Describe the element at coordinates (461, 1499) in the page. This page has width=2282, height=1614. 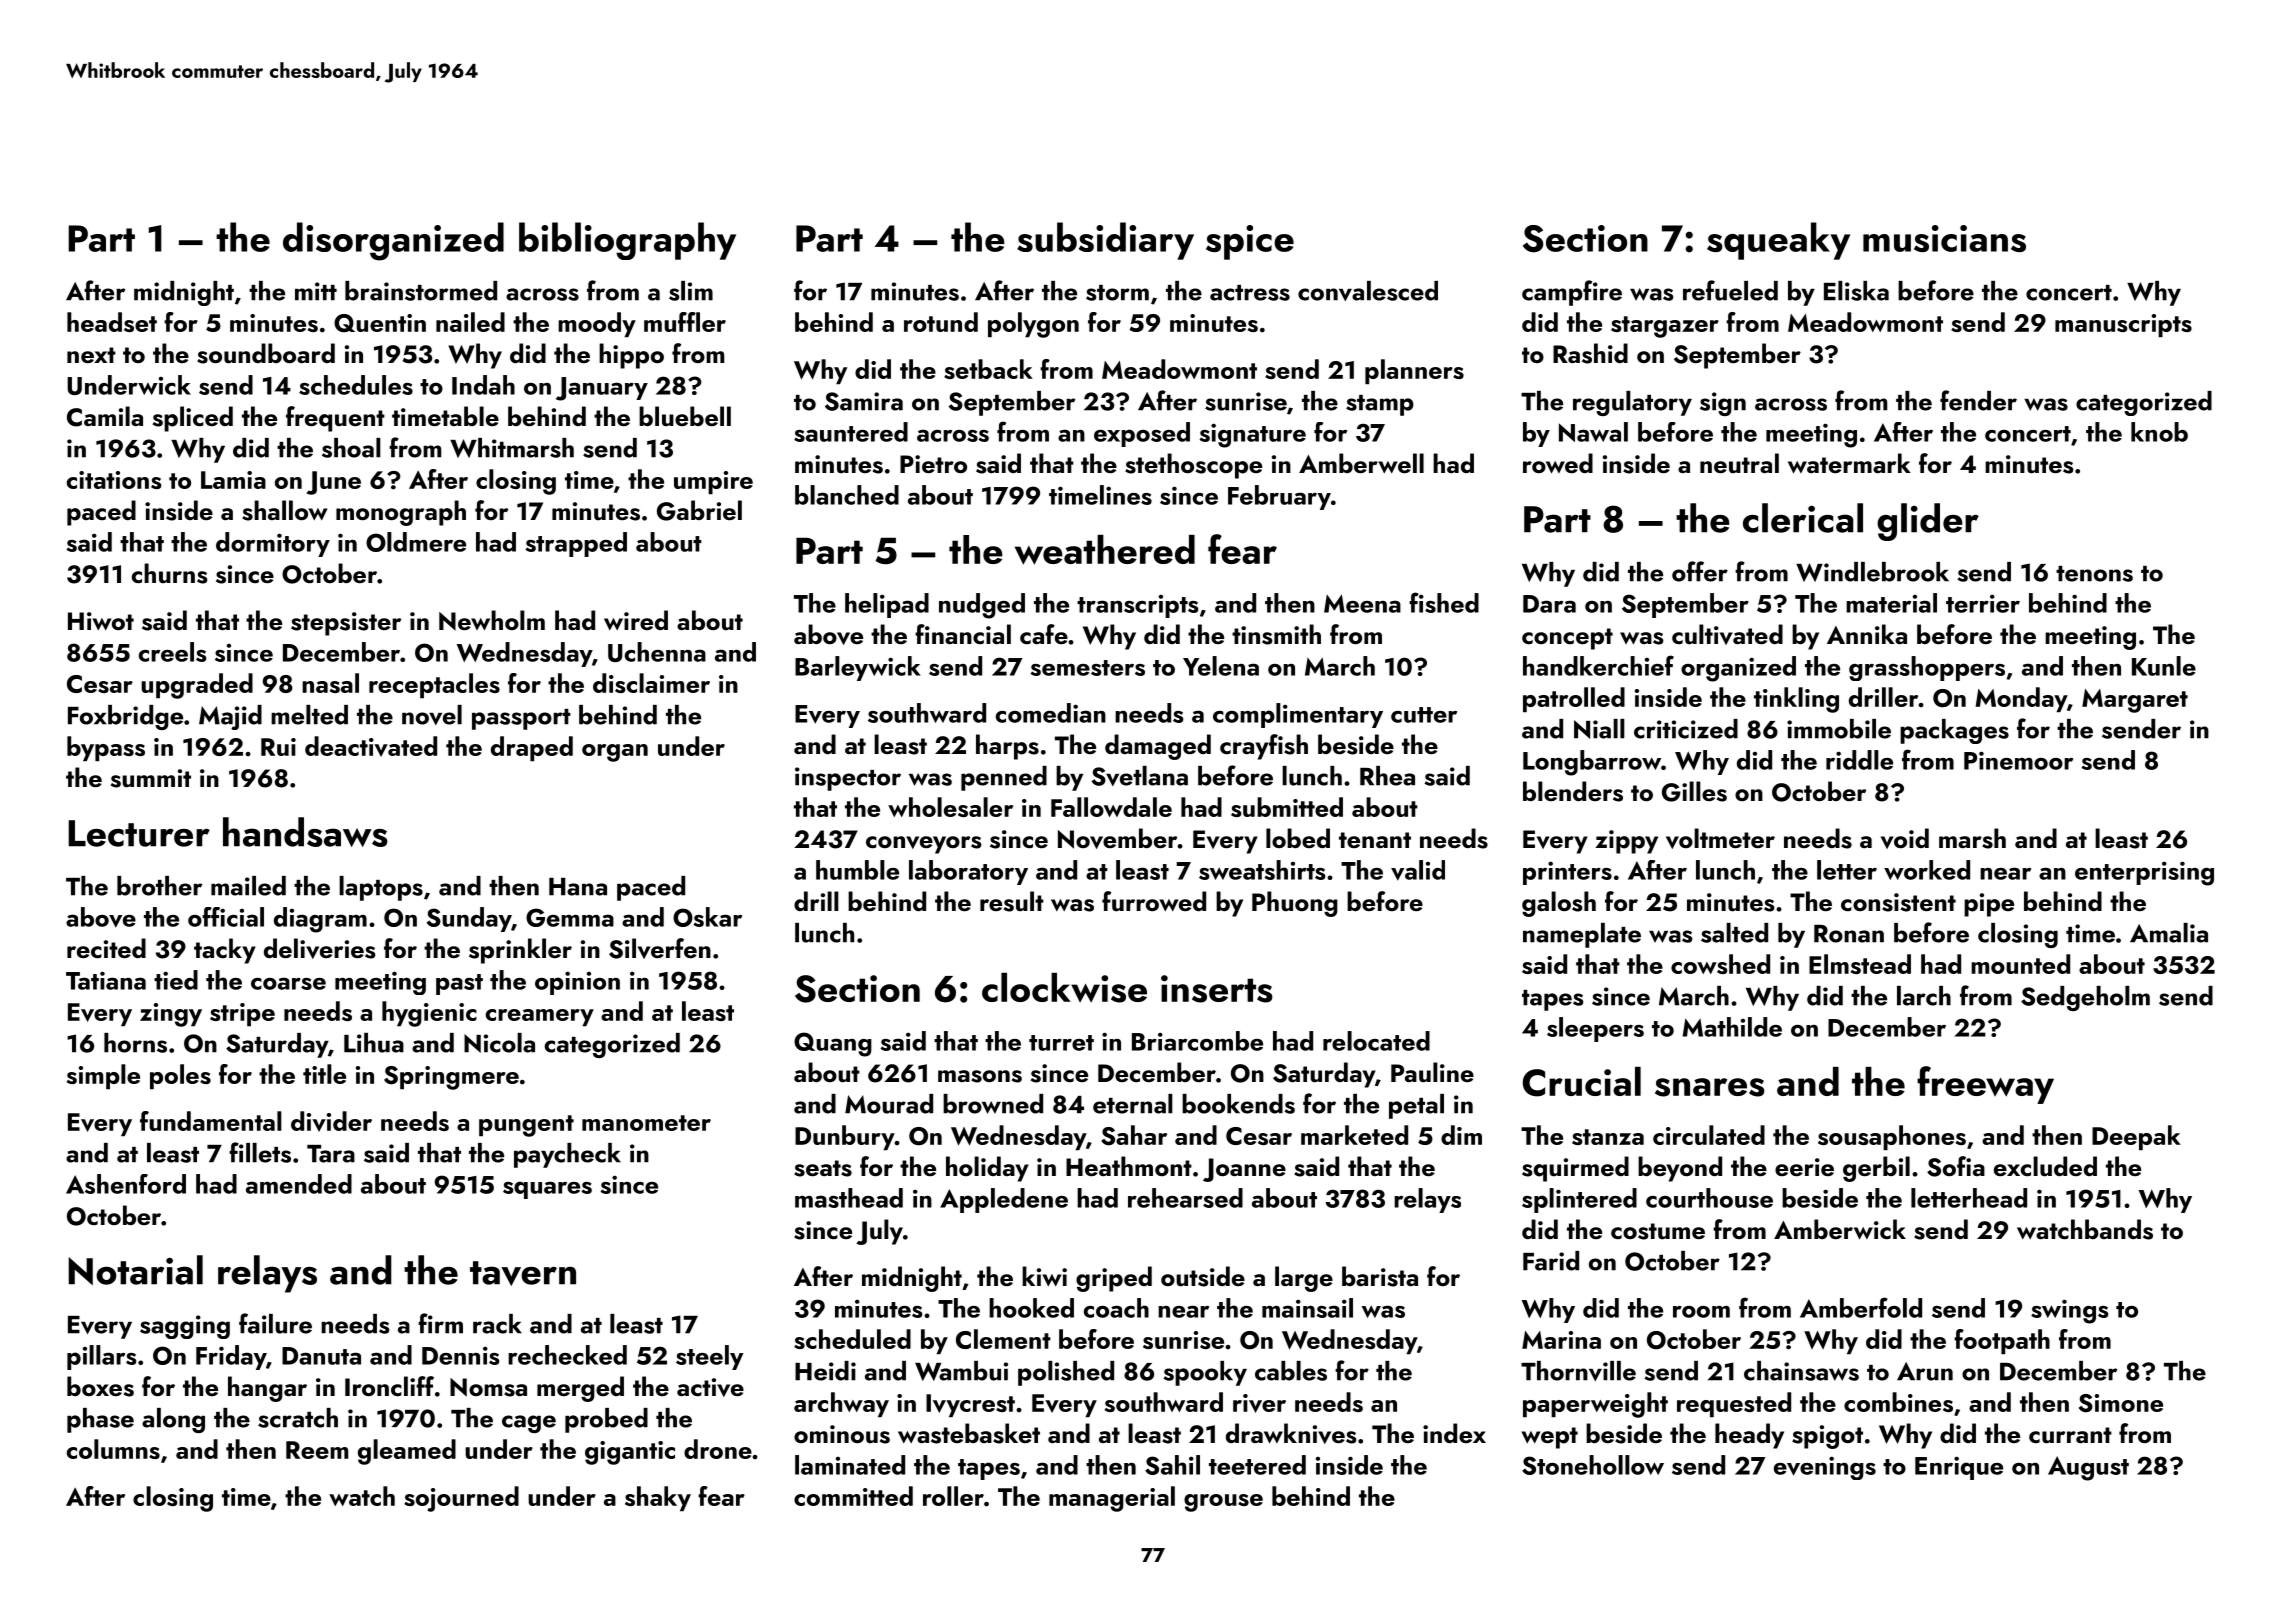
I see `sojourned` at that location.
